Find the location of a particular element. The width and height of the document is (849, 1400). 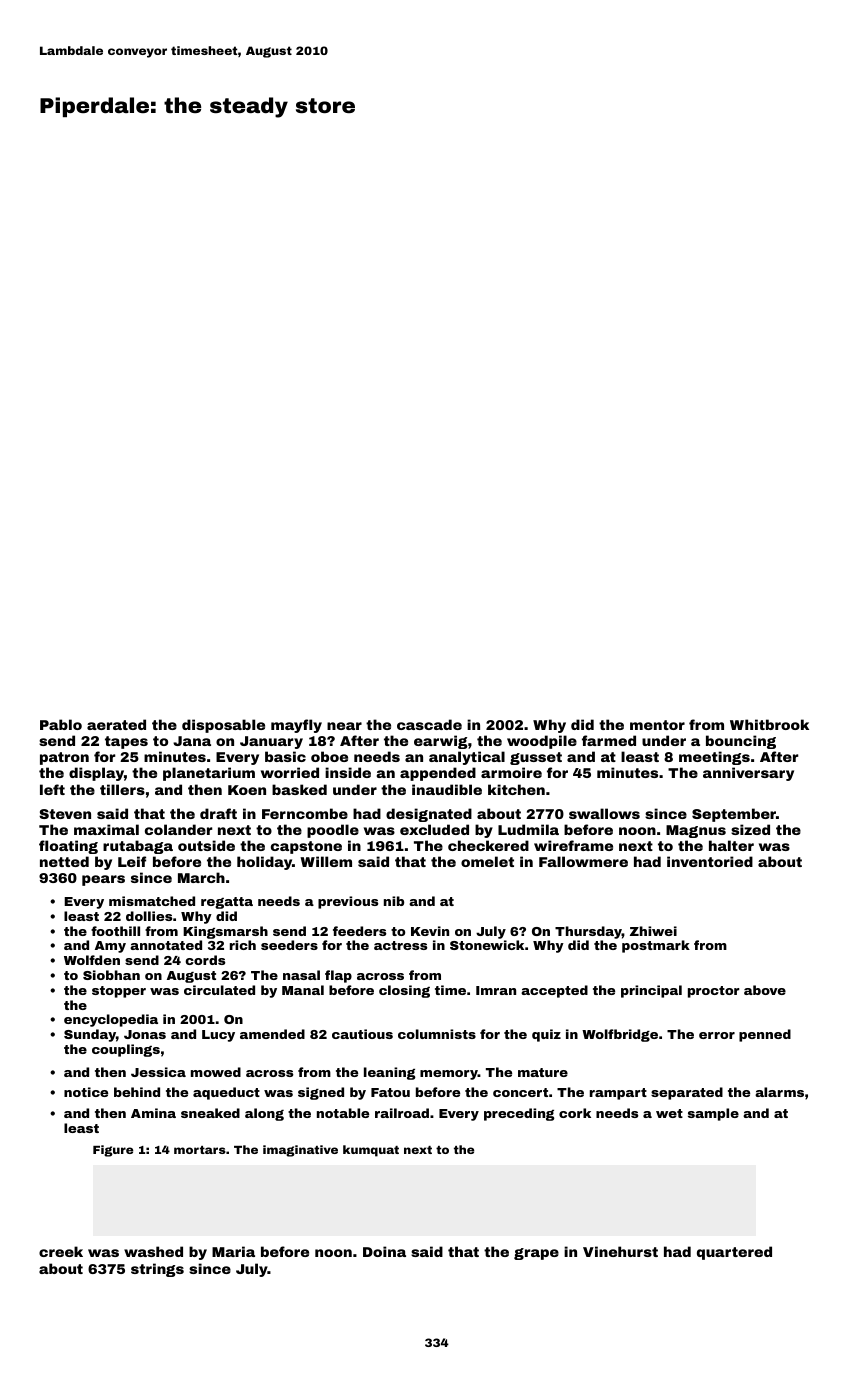

Zhiwei is located at coordinates (653, 931).
